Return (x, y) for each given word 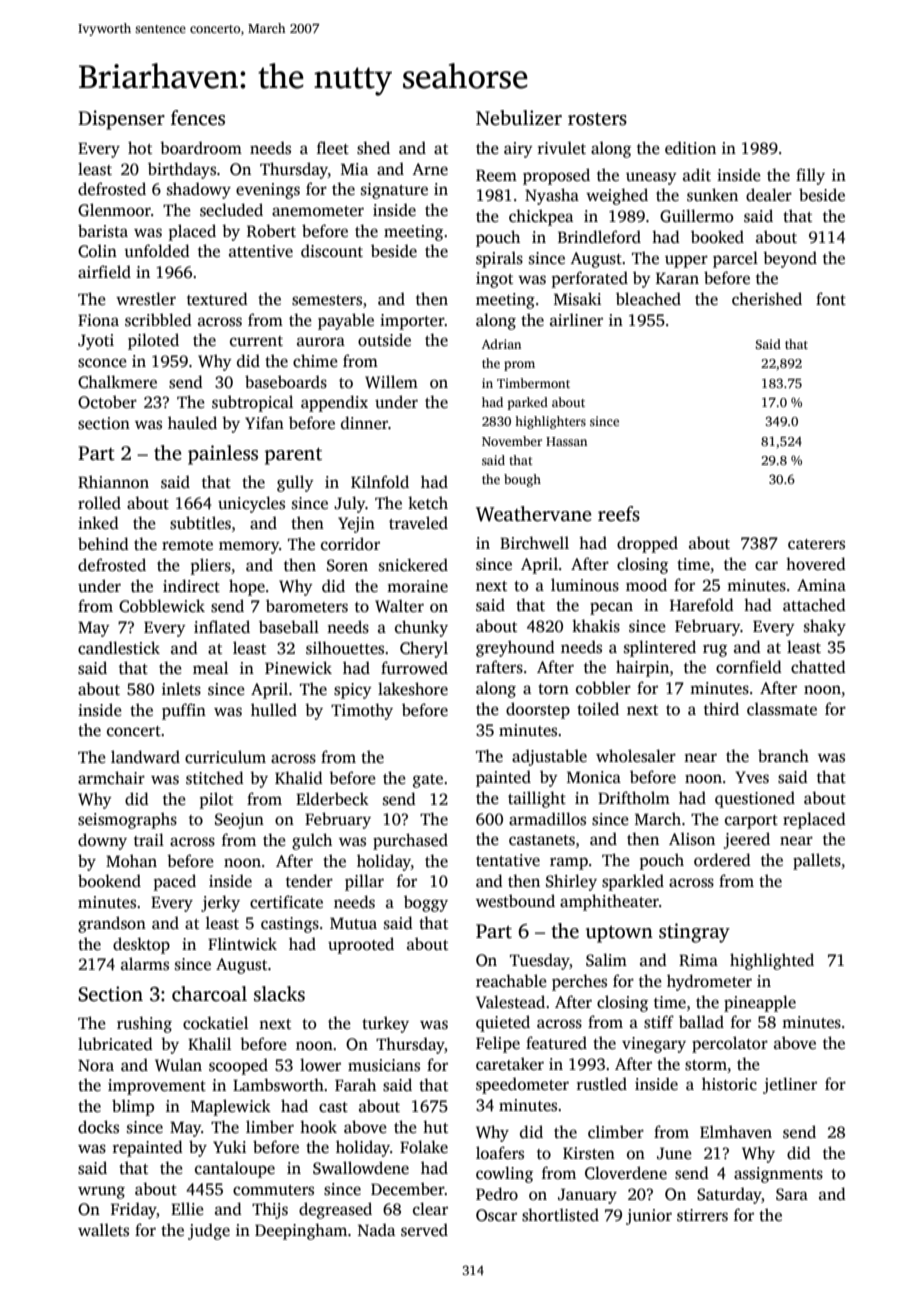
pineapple (760, 1003)
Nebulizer (519, 118)
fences (198, 118)
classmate (782, 709)
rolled (99, 503)
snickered (413, 565)
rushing (144, 1024)
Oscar (496, 1215)
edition (690, 148)
